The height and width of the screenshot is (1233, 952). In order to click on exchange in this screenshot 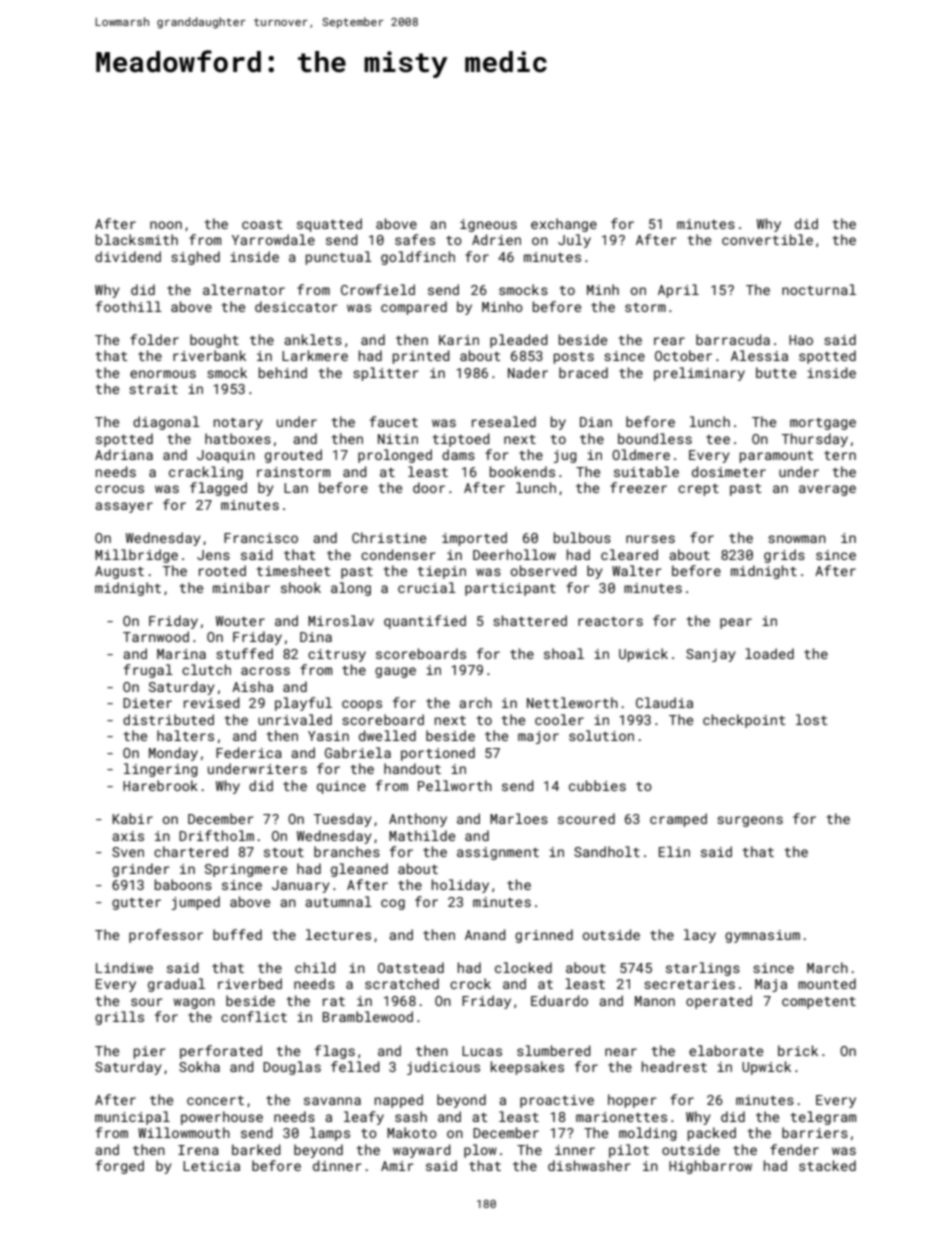, I will do `click(564, 225)`.
